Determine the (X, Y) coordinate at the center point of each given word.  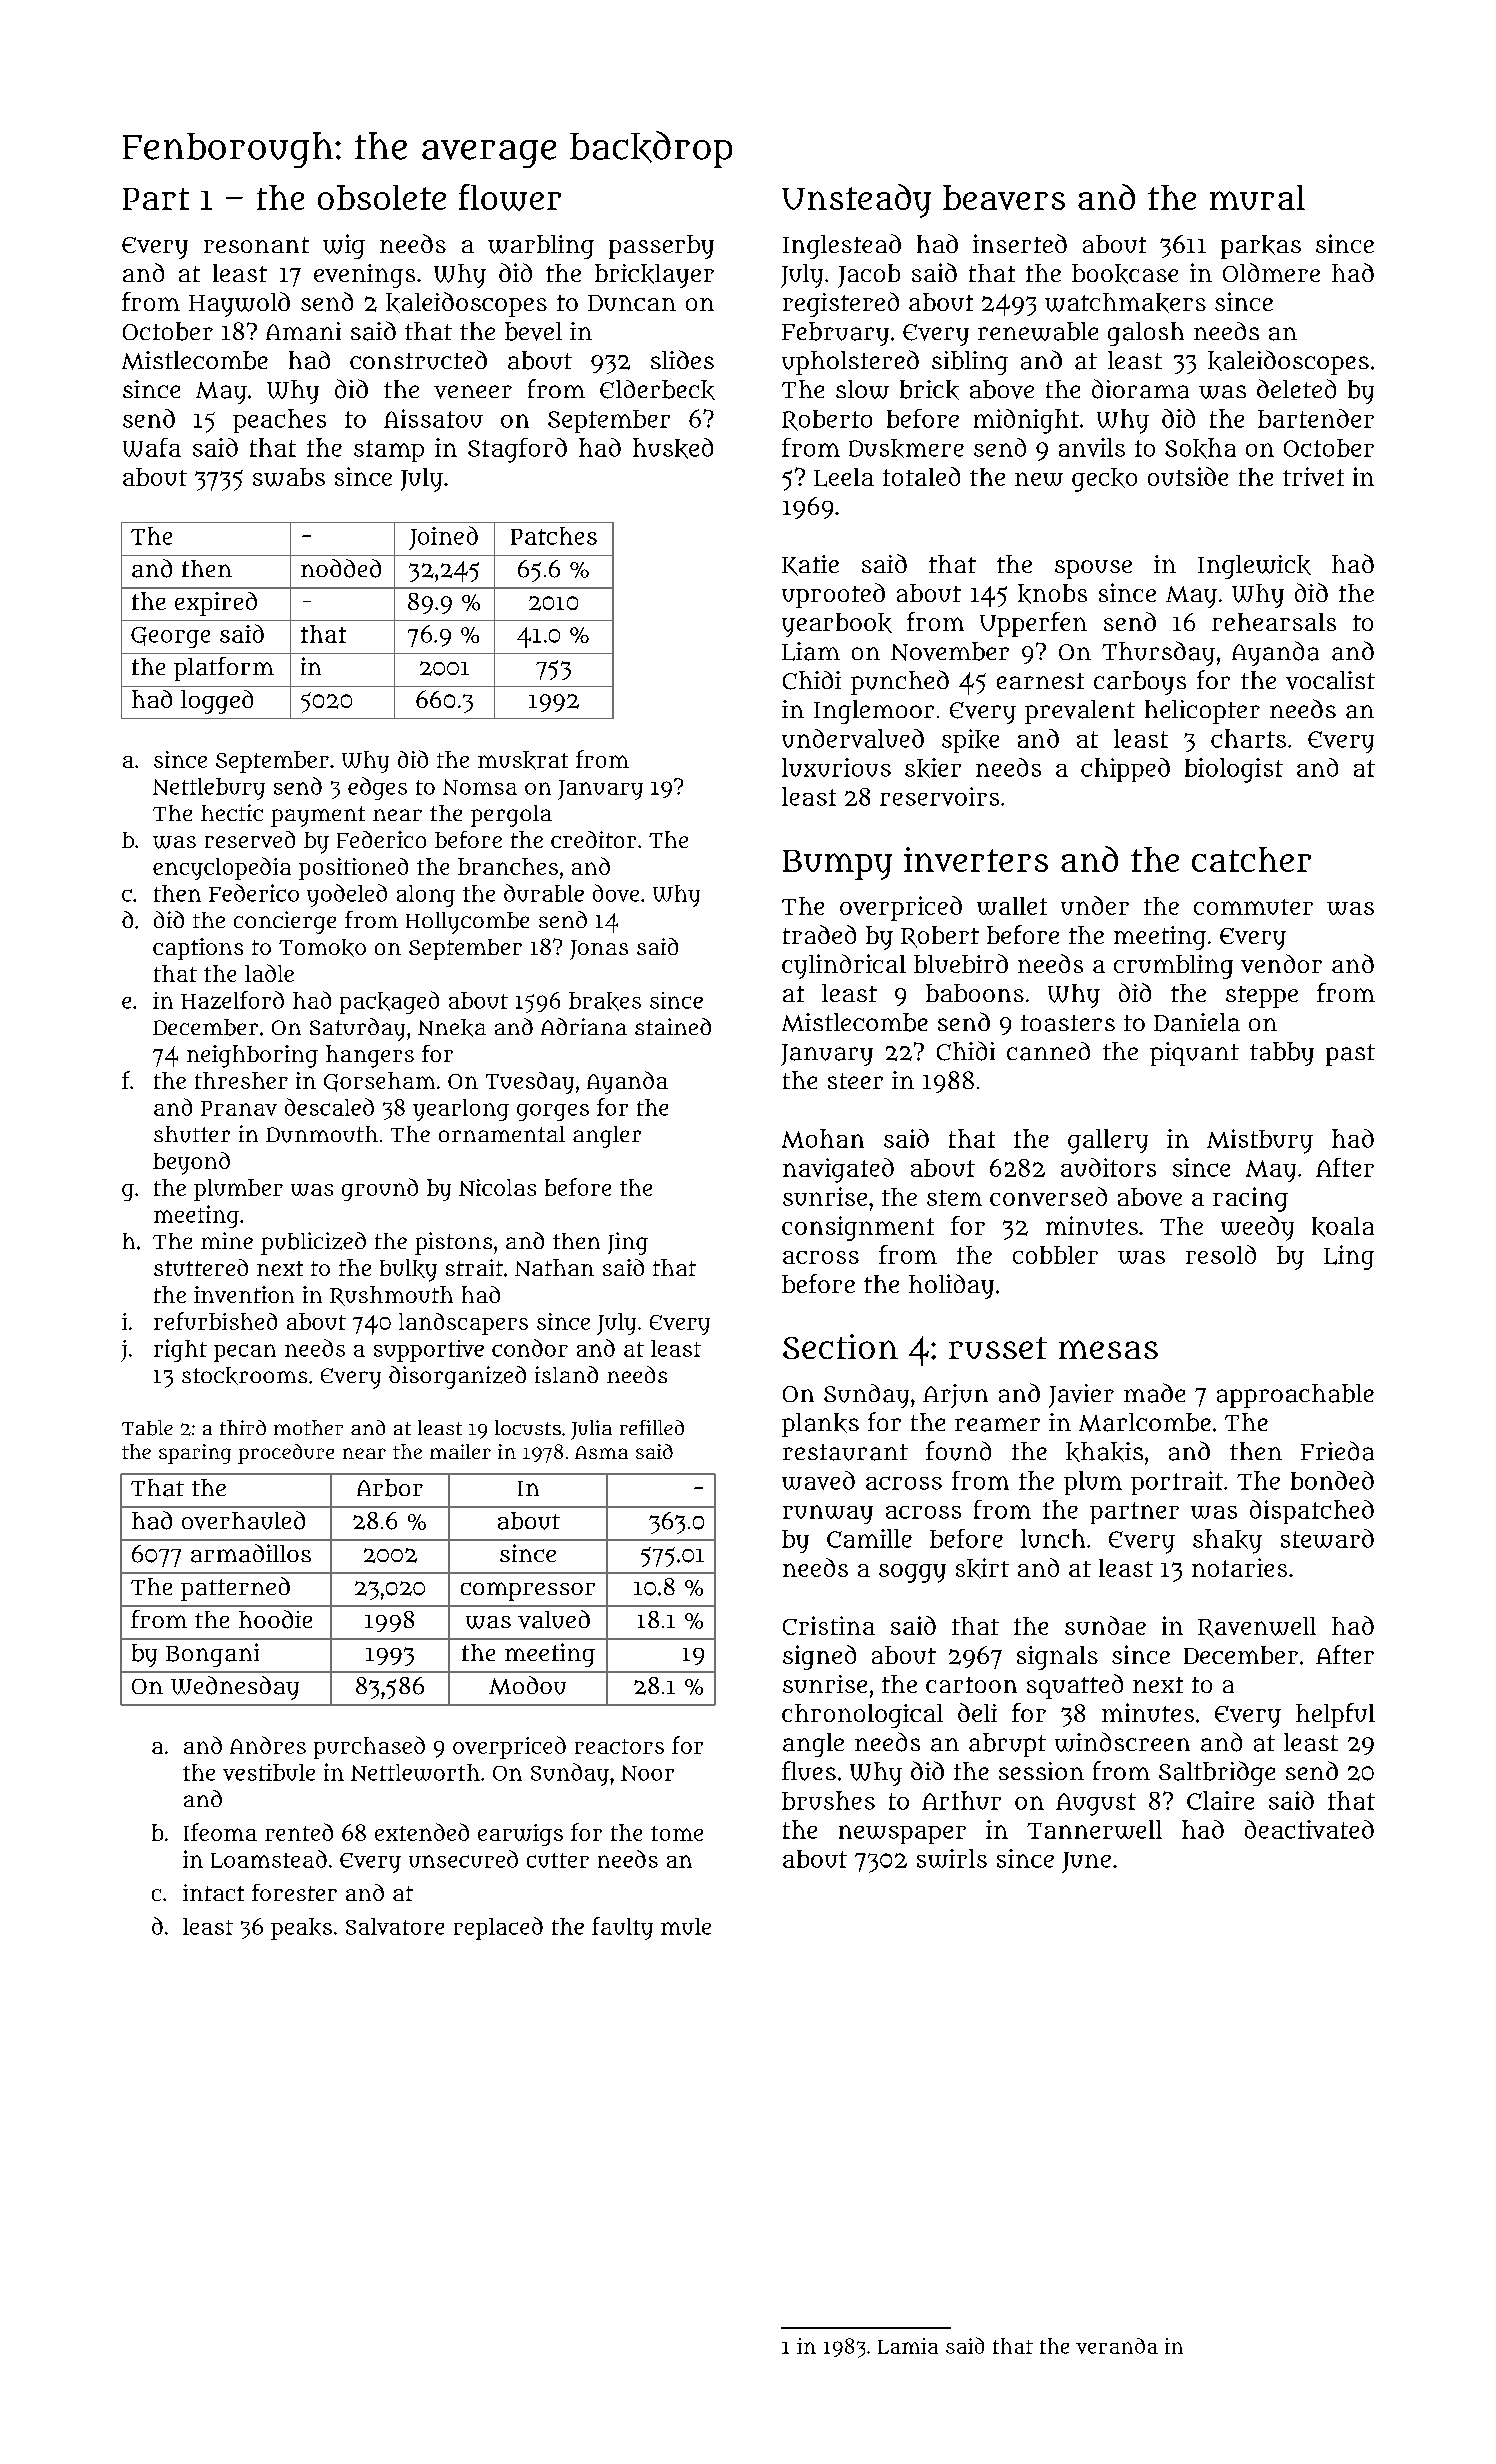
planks (820, 1425)
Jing (628, 1243)
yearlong (461, 1110)
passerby (661, 247)
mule (686, 1926)
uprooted (833, 595)
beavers (1004, 197)
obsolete (382, 197)
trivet (1313, 476)
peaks (301, 1929)
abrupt (1007, 1745)
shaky (1227, 1541)
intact (213, 1892)
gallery (1108, 1141)
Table (147, 1428)
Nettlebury (209, 789)
